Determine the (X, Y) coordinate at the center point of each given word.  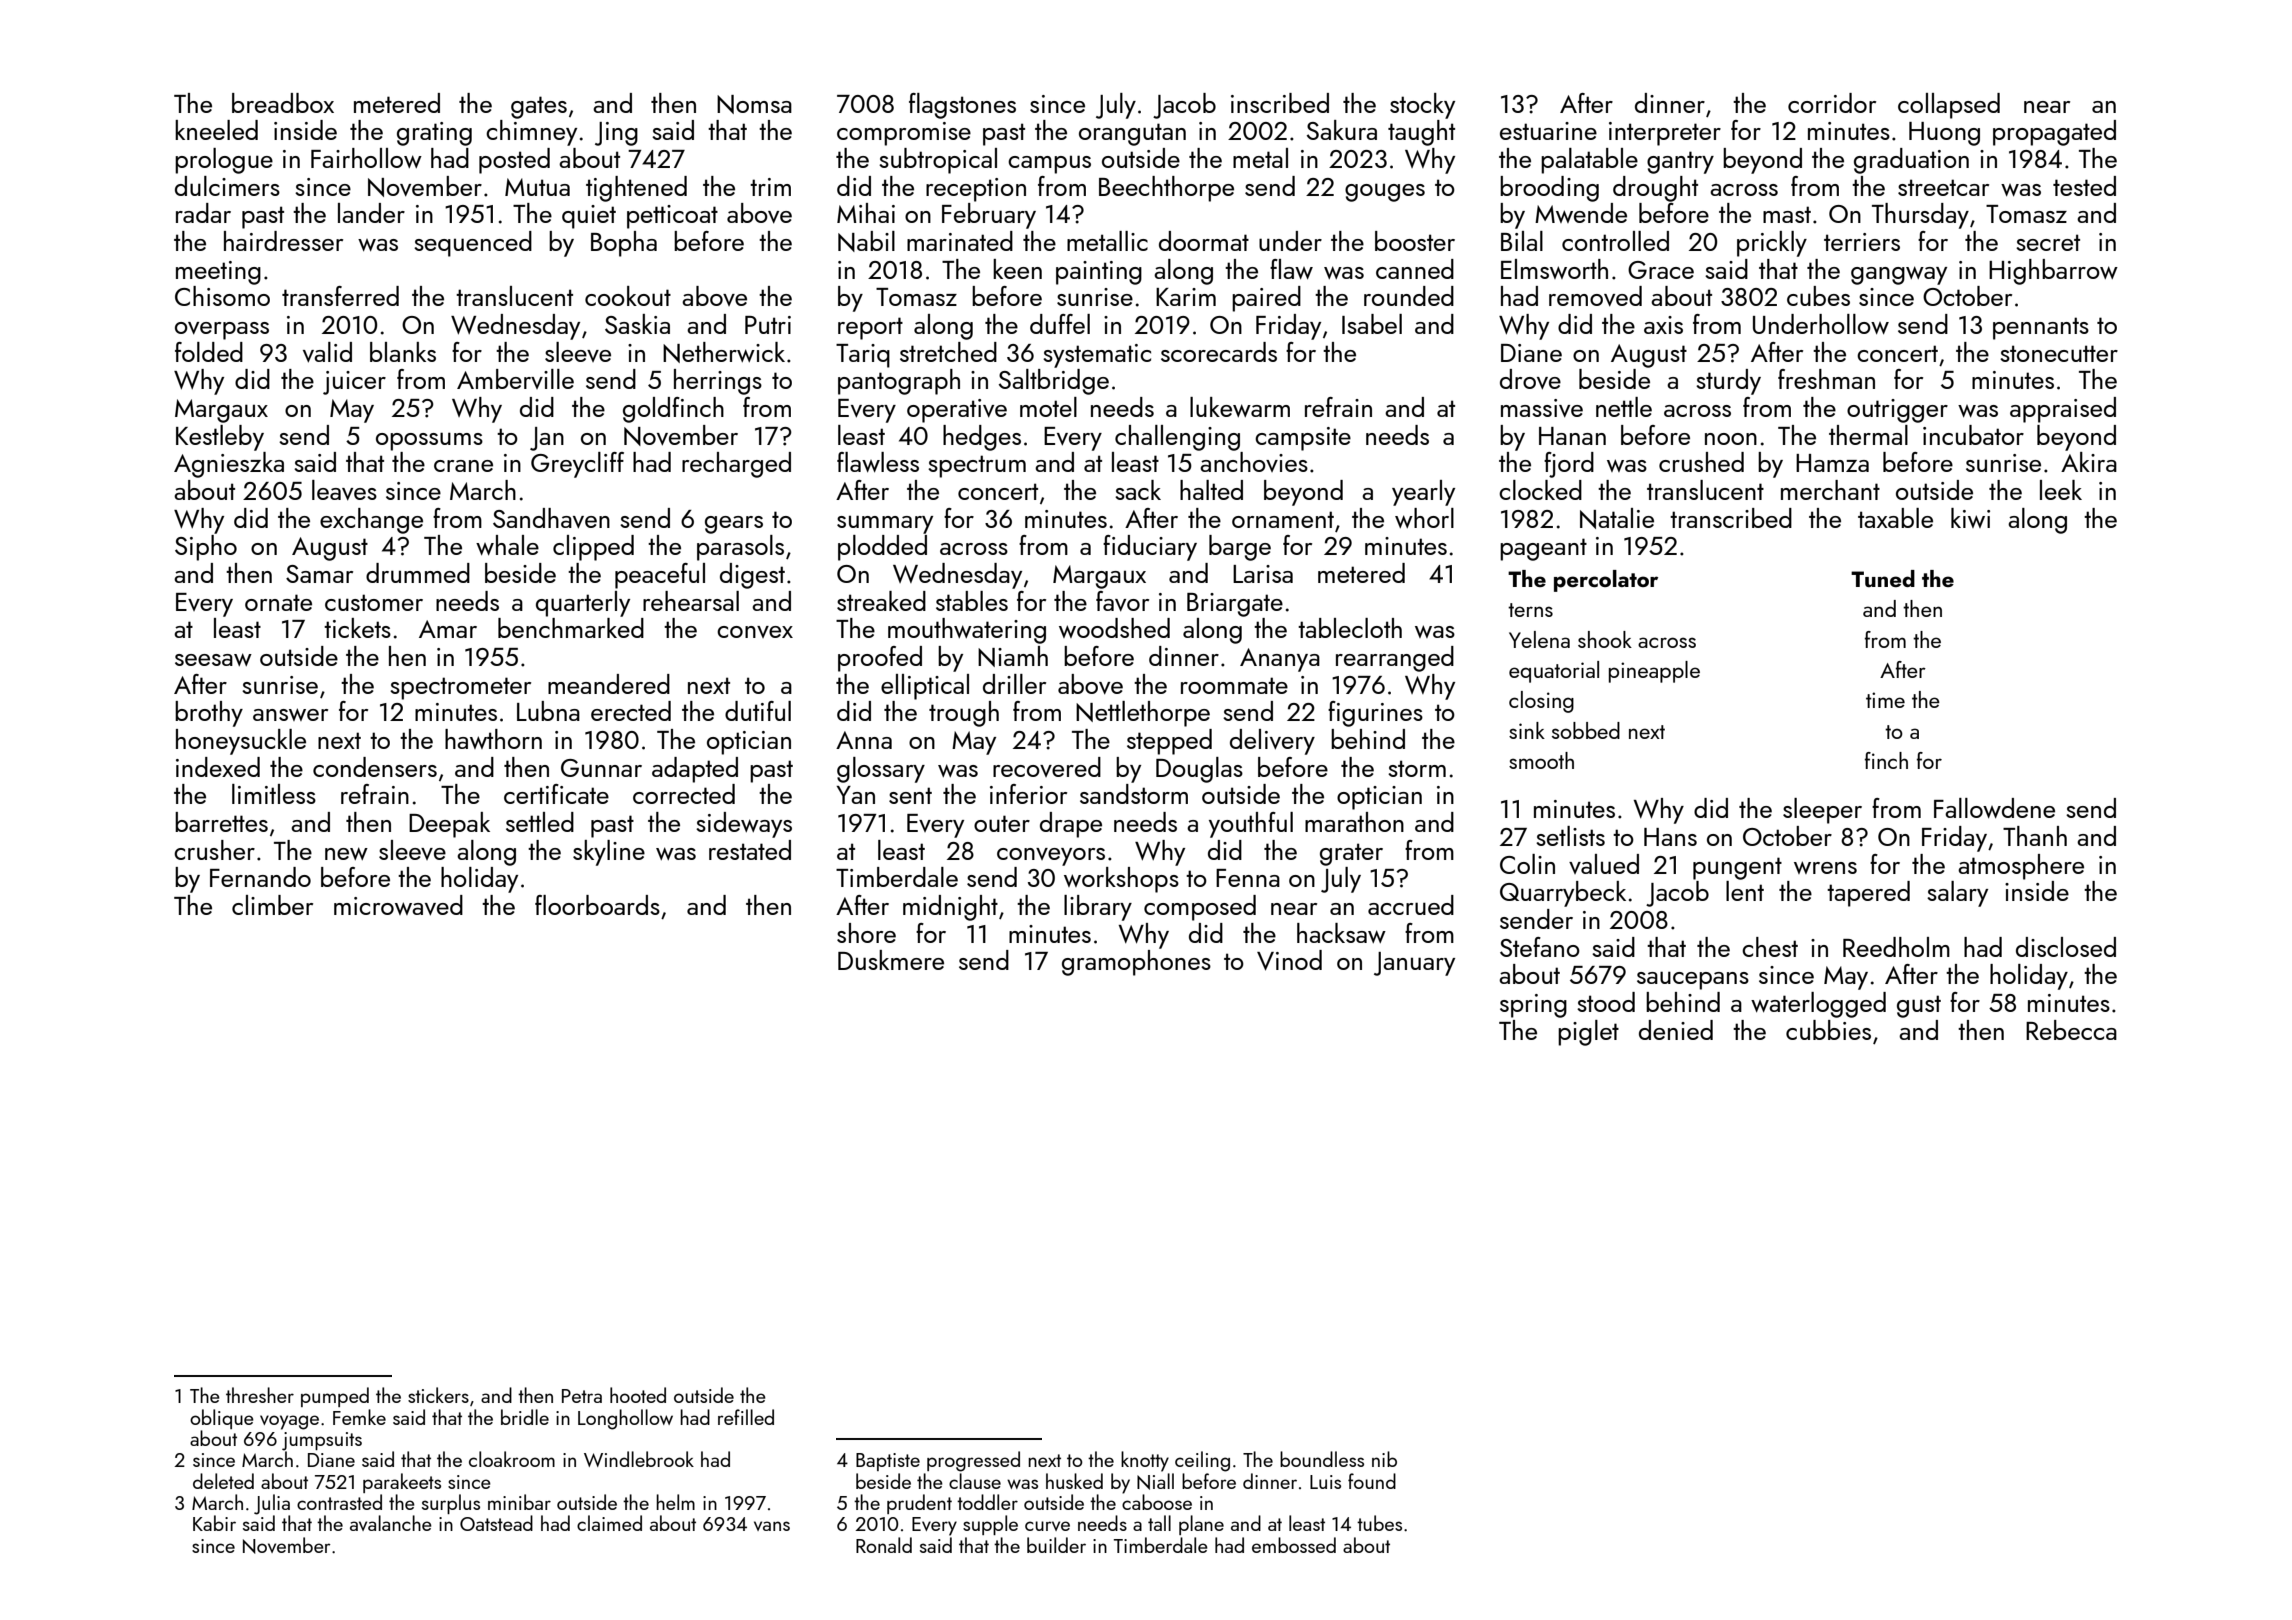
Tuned (1883, 578)
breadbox (283, 103)
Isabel (1372, 324)
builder (1056, 1545)
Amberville (515, 379)
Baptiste (888, 1462)
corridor (1832, 103)
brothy (209, 714)
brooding (1549, 189)
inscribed (1280, 103)
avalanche (391, 1523)
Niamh (1013, 656)
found (1372, 1481)
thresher (260, 1395)
